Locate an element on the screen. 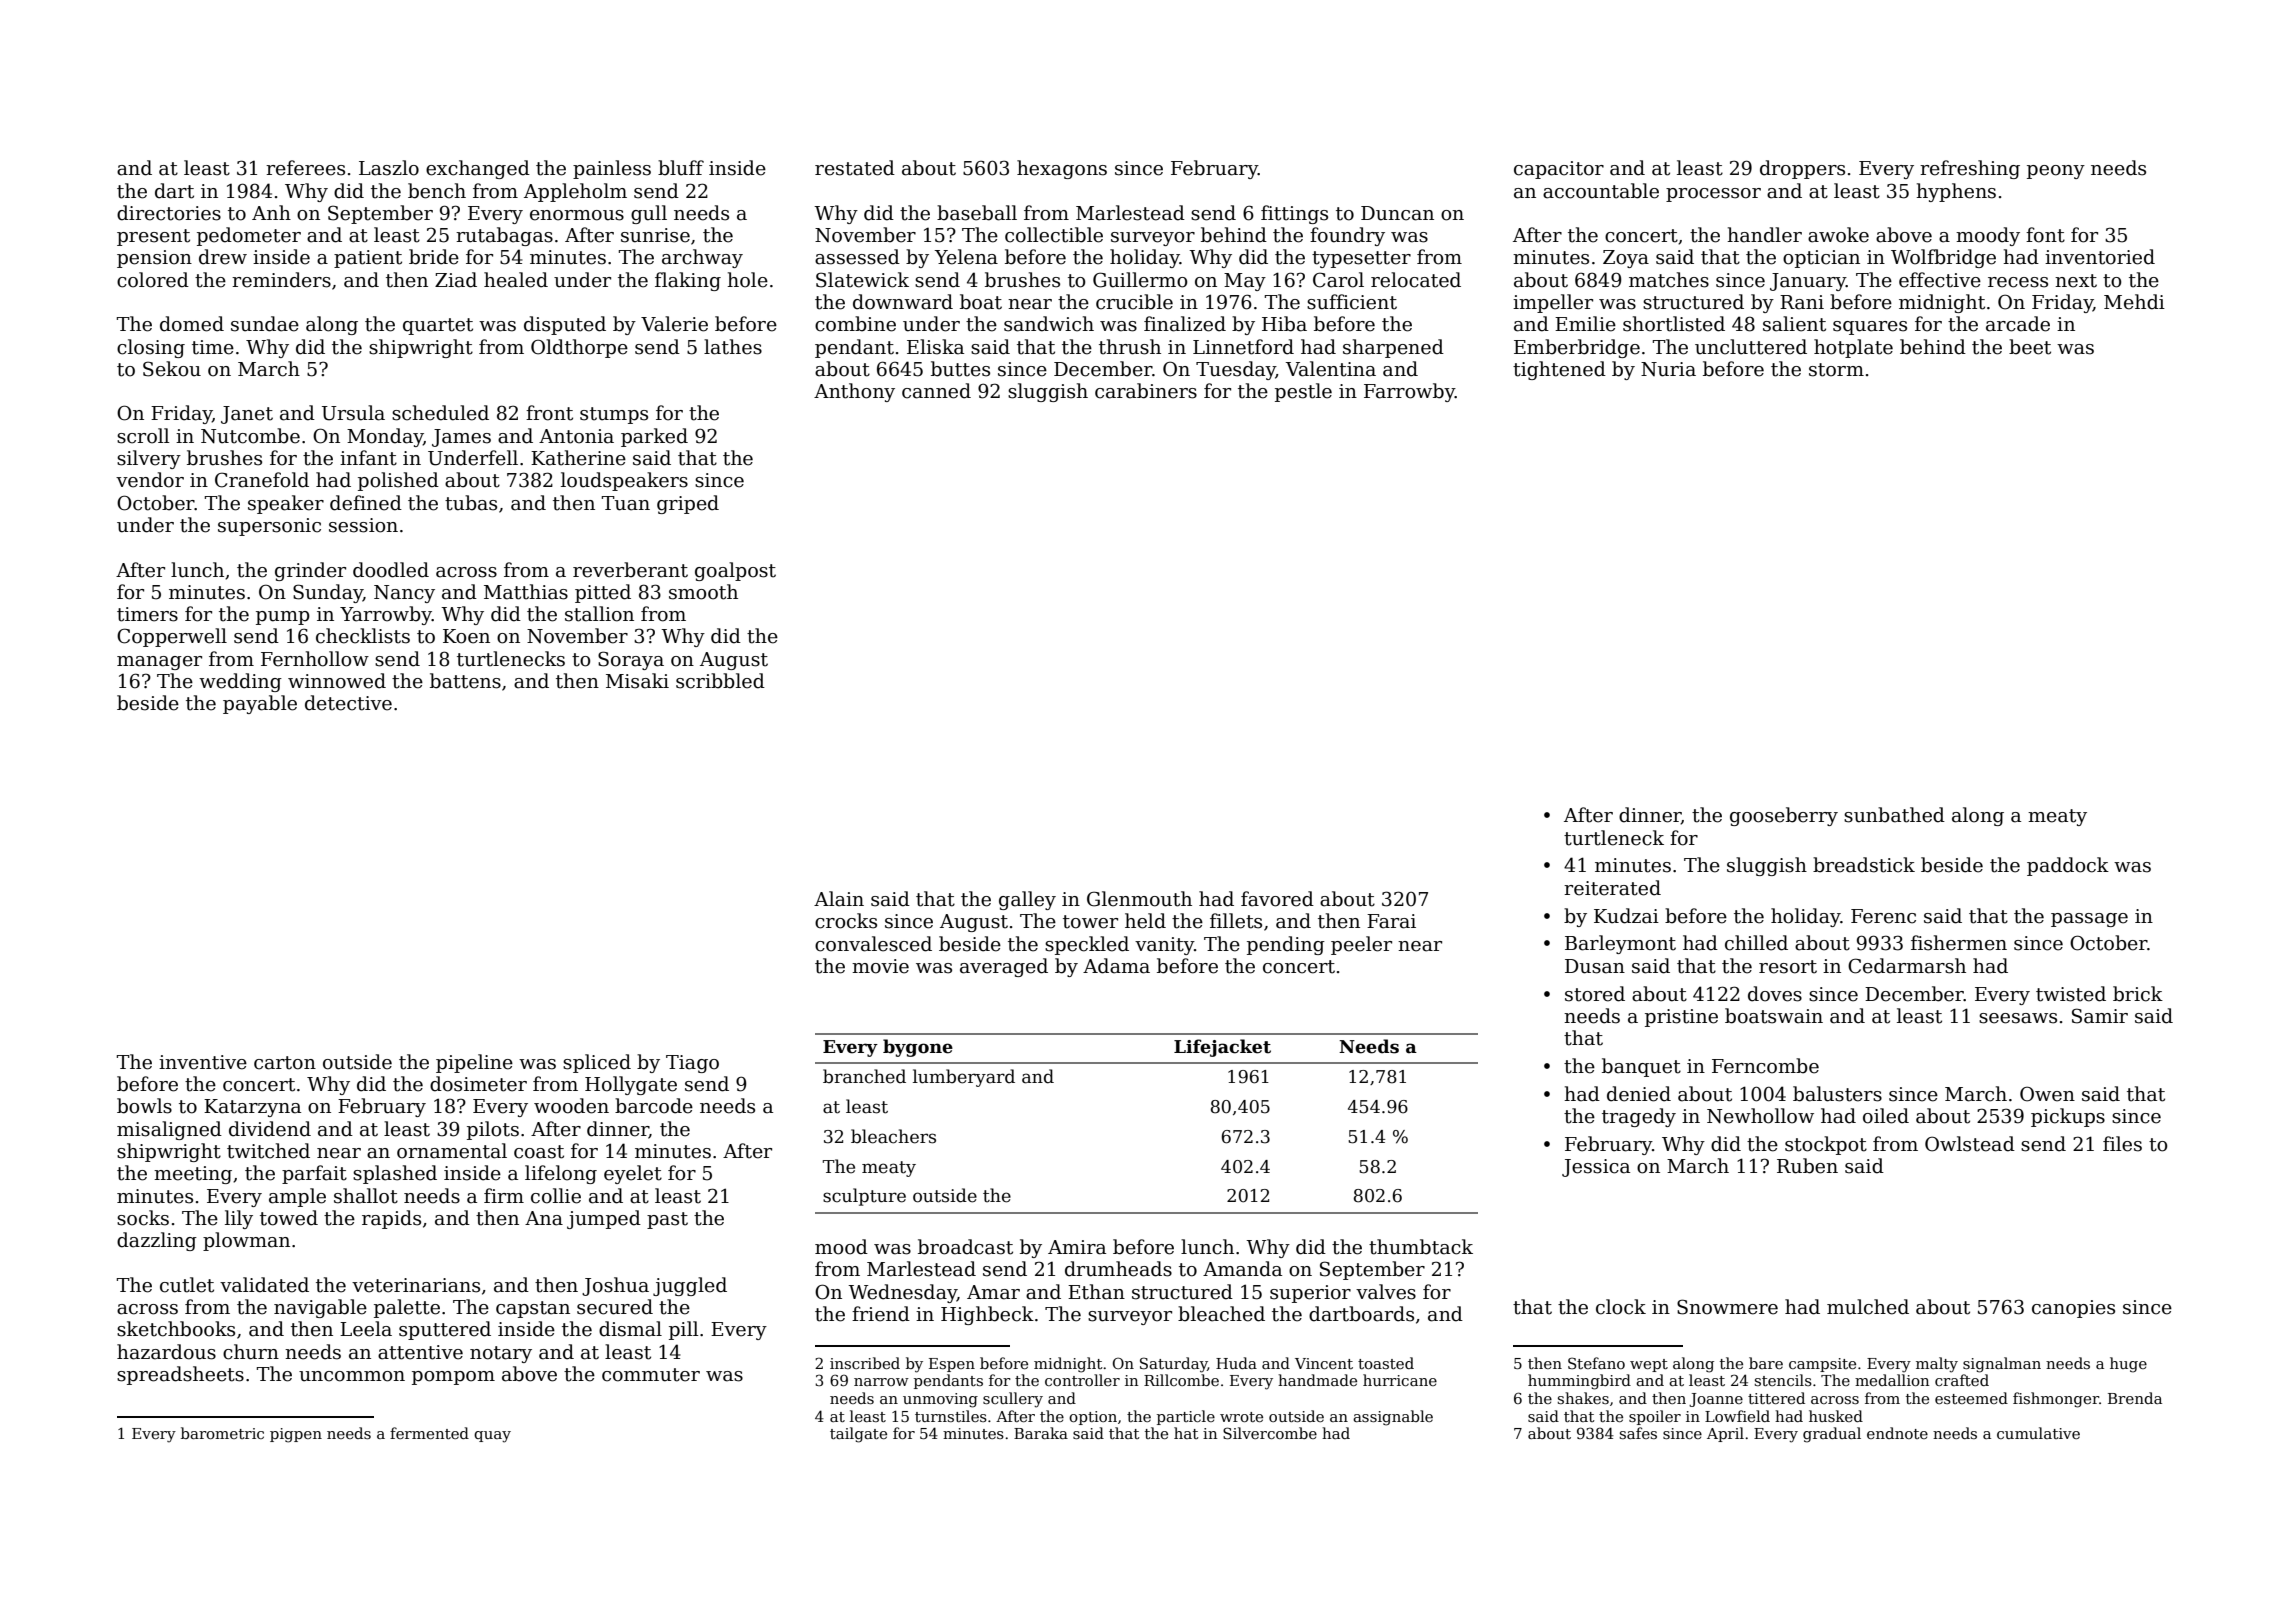 The width and height of the screenshot is (2292, 1620). banquet is located at coordinates (1641, 1067).
